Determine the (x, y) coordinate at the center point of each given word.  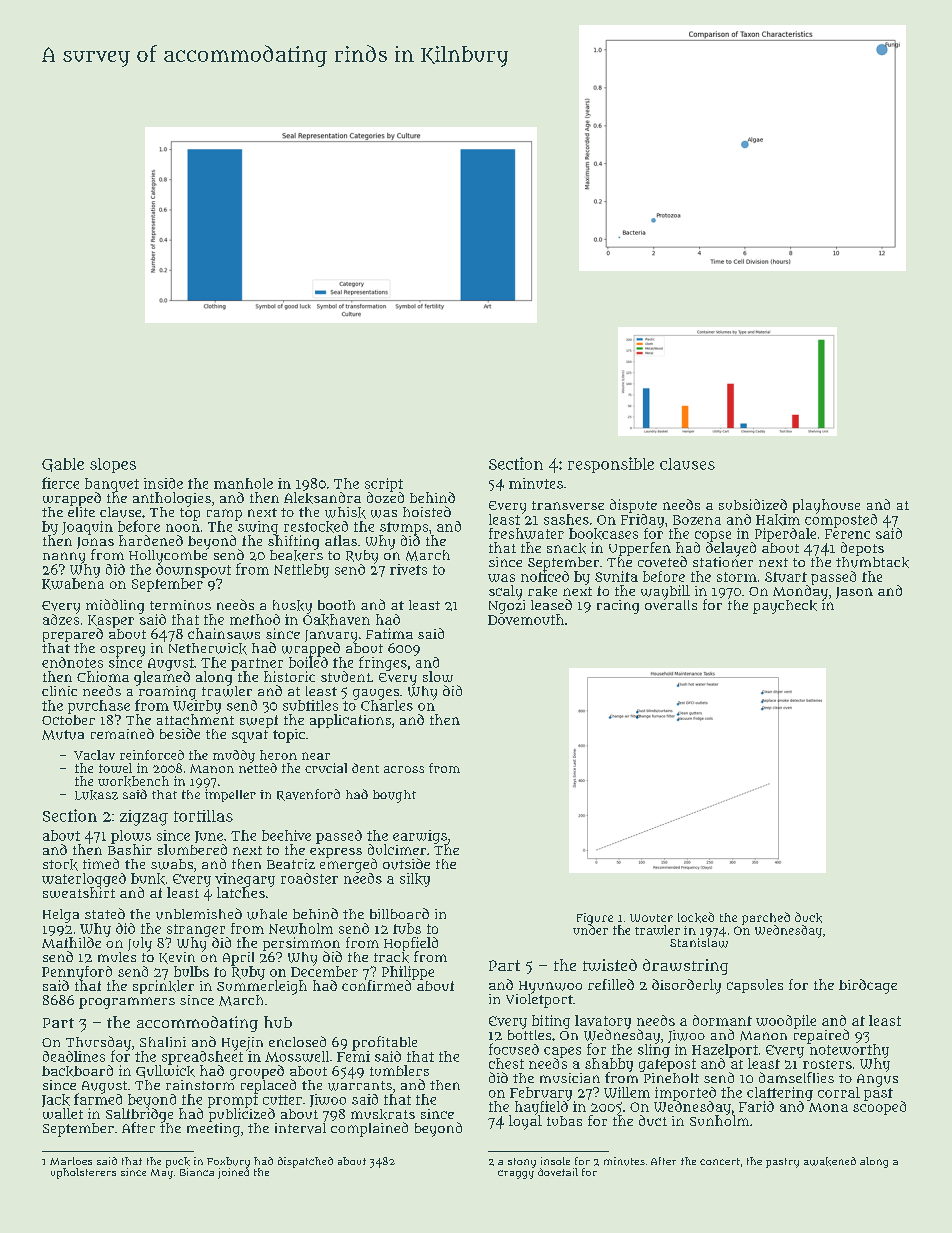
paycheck (785, 607)
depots (862, 549)
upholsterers (83, 1173)
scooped (879, 1108)
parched (766, 918)
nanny (64, 558)
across (404, 769)
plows (131, 837)
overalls (671, 605)
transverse (568, 505)
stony (522, 1163)
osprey (122, 651)
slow (438, 676)
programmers (127, 1003)
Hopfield (411, 944)
